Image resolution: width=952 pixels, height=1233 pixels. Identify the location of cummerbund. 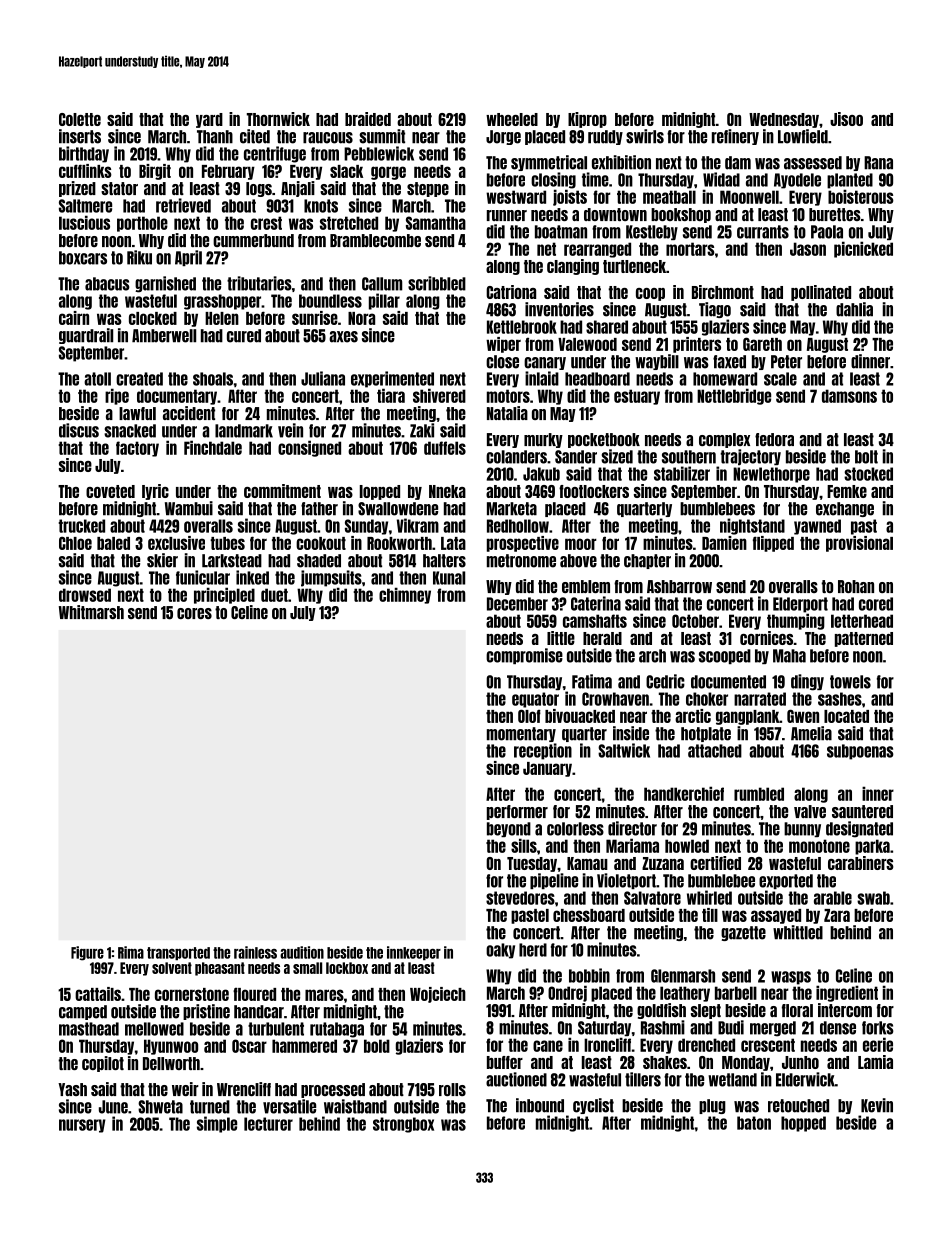
(253, 240).
